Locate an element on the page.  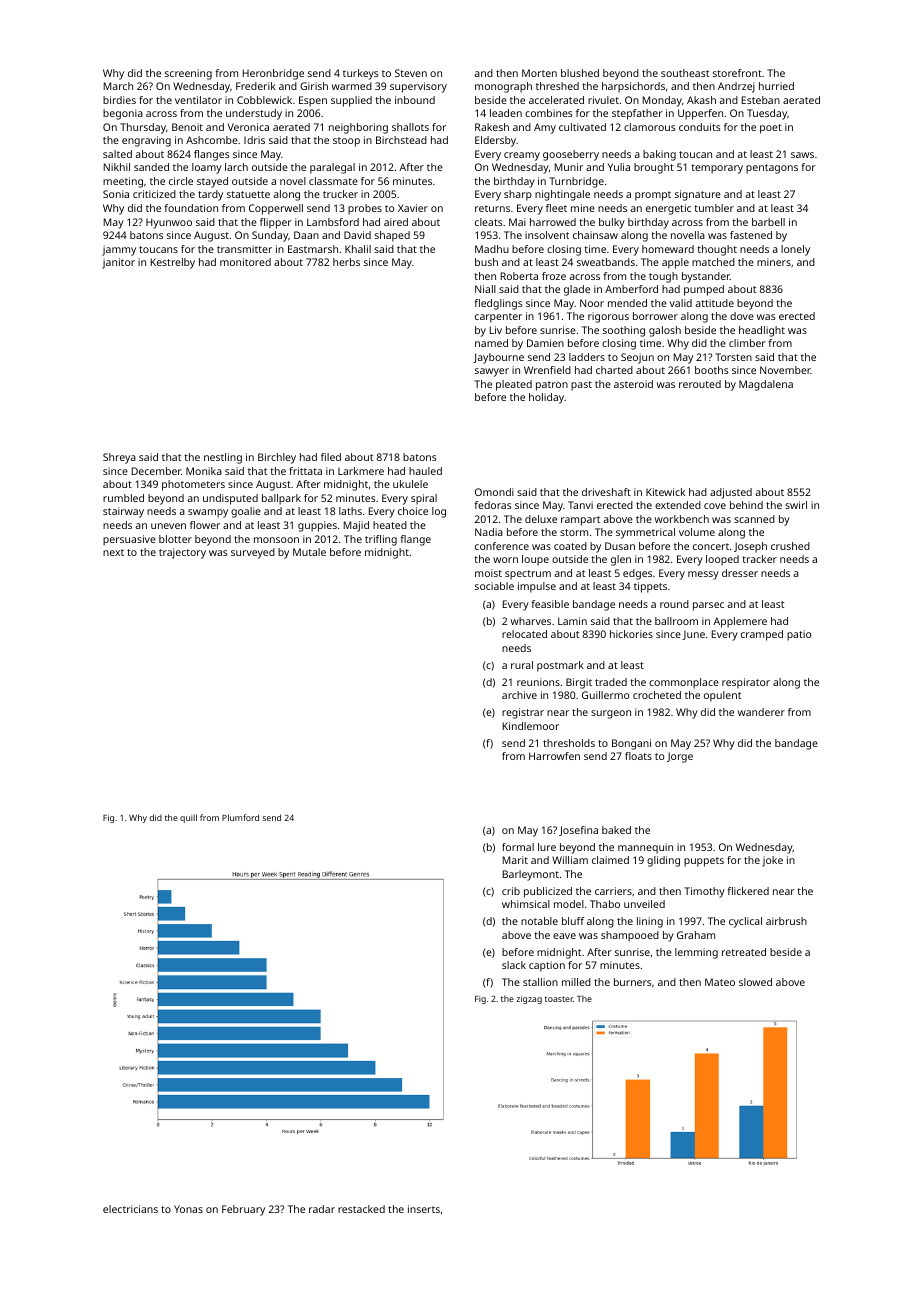
airbrush is located at coordinates (786, 921).
